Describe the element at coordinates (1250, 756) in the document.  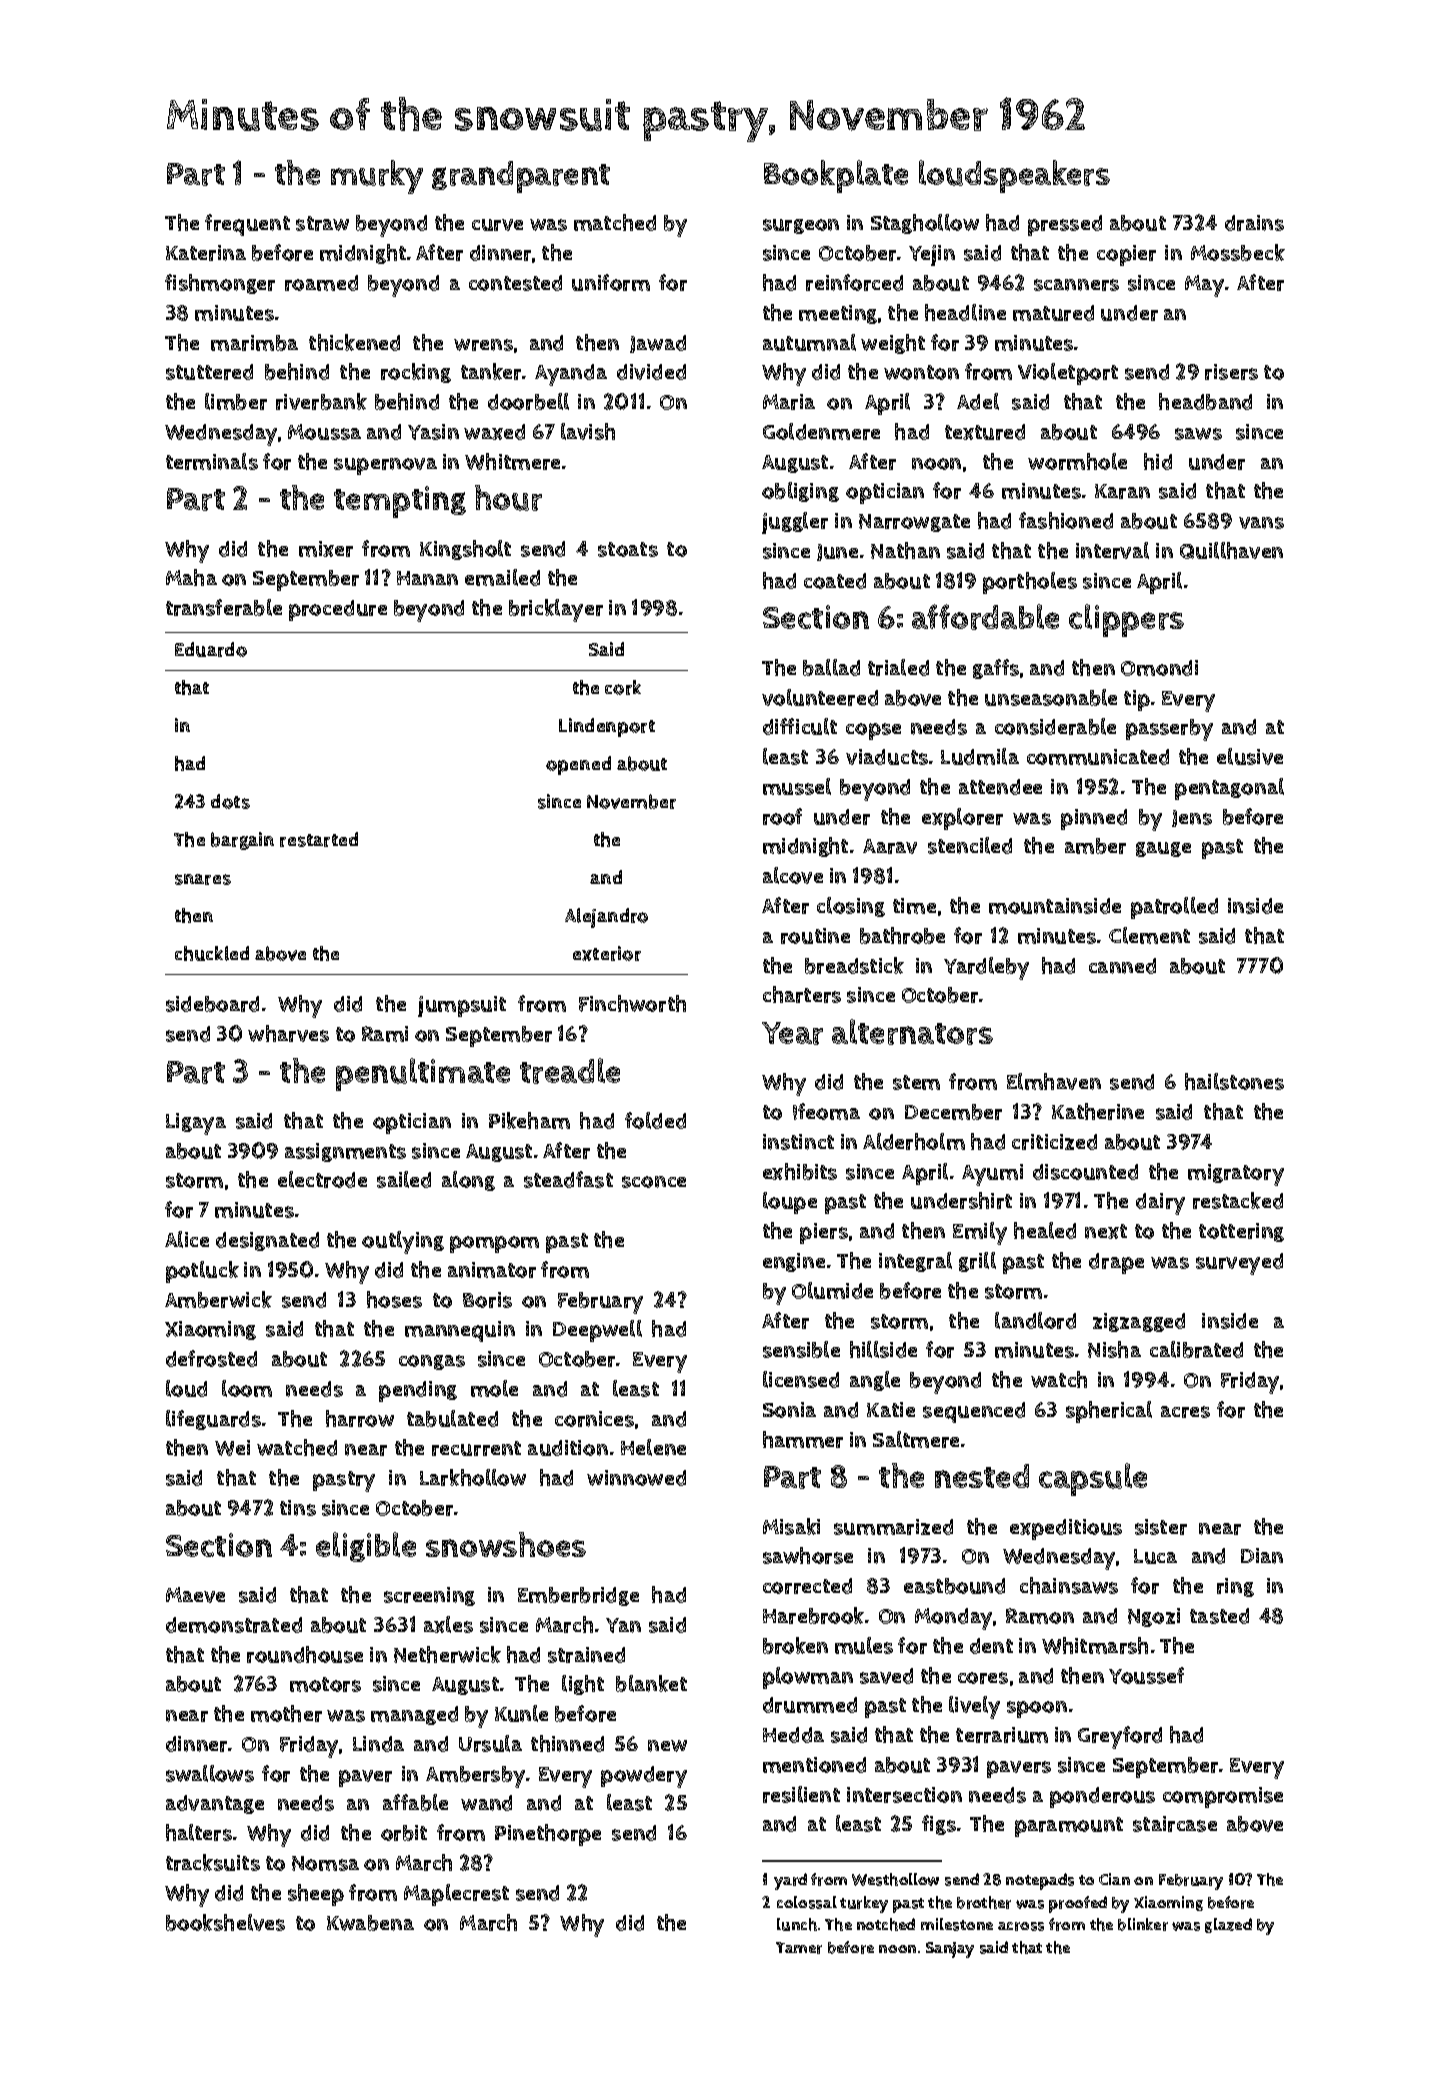
I see `elusive` at that location.
